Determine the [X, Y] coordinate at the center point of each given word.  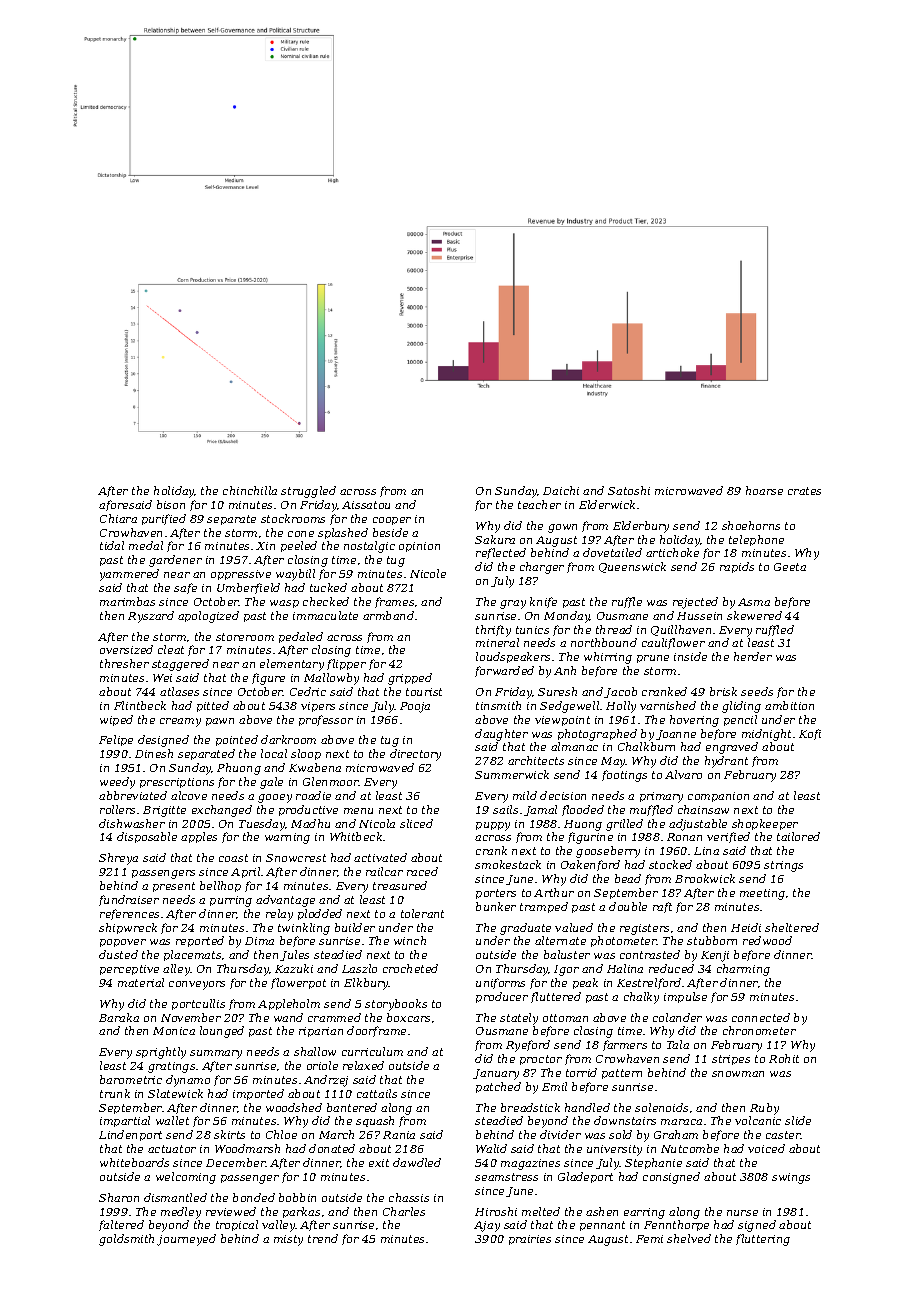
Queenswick [632, 567]
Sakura [495, 539]
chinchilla [250, 490]
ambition [789, 705]
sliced [416, 823]
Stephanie [653, 1163]
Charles [404, 1211]
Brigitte [164, 811]
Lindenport [130, 1135]
